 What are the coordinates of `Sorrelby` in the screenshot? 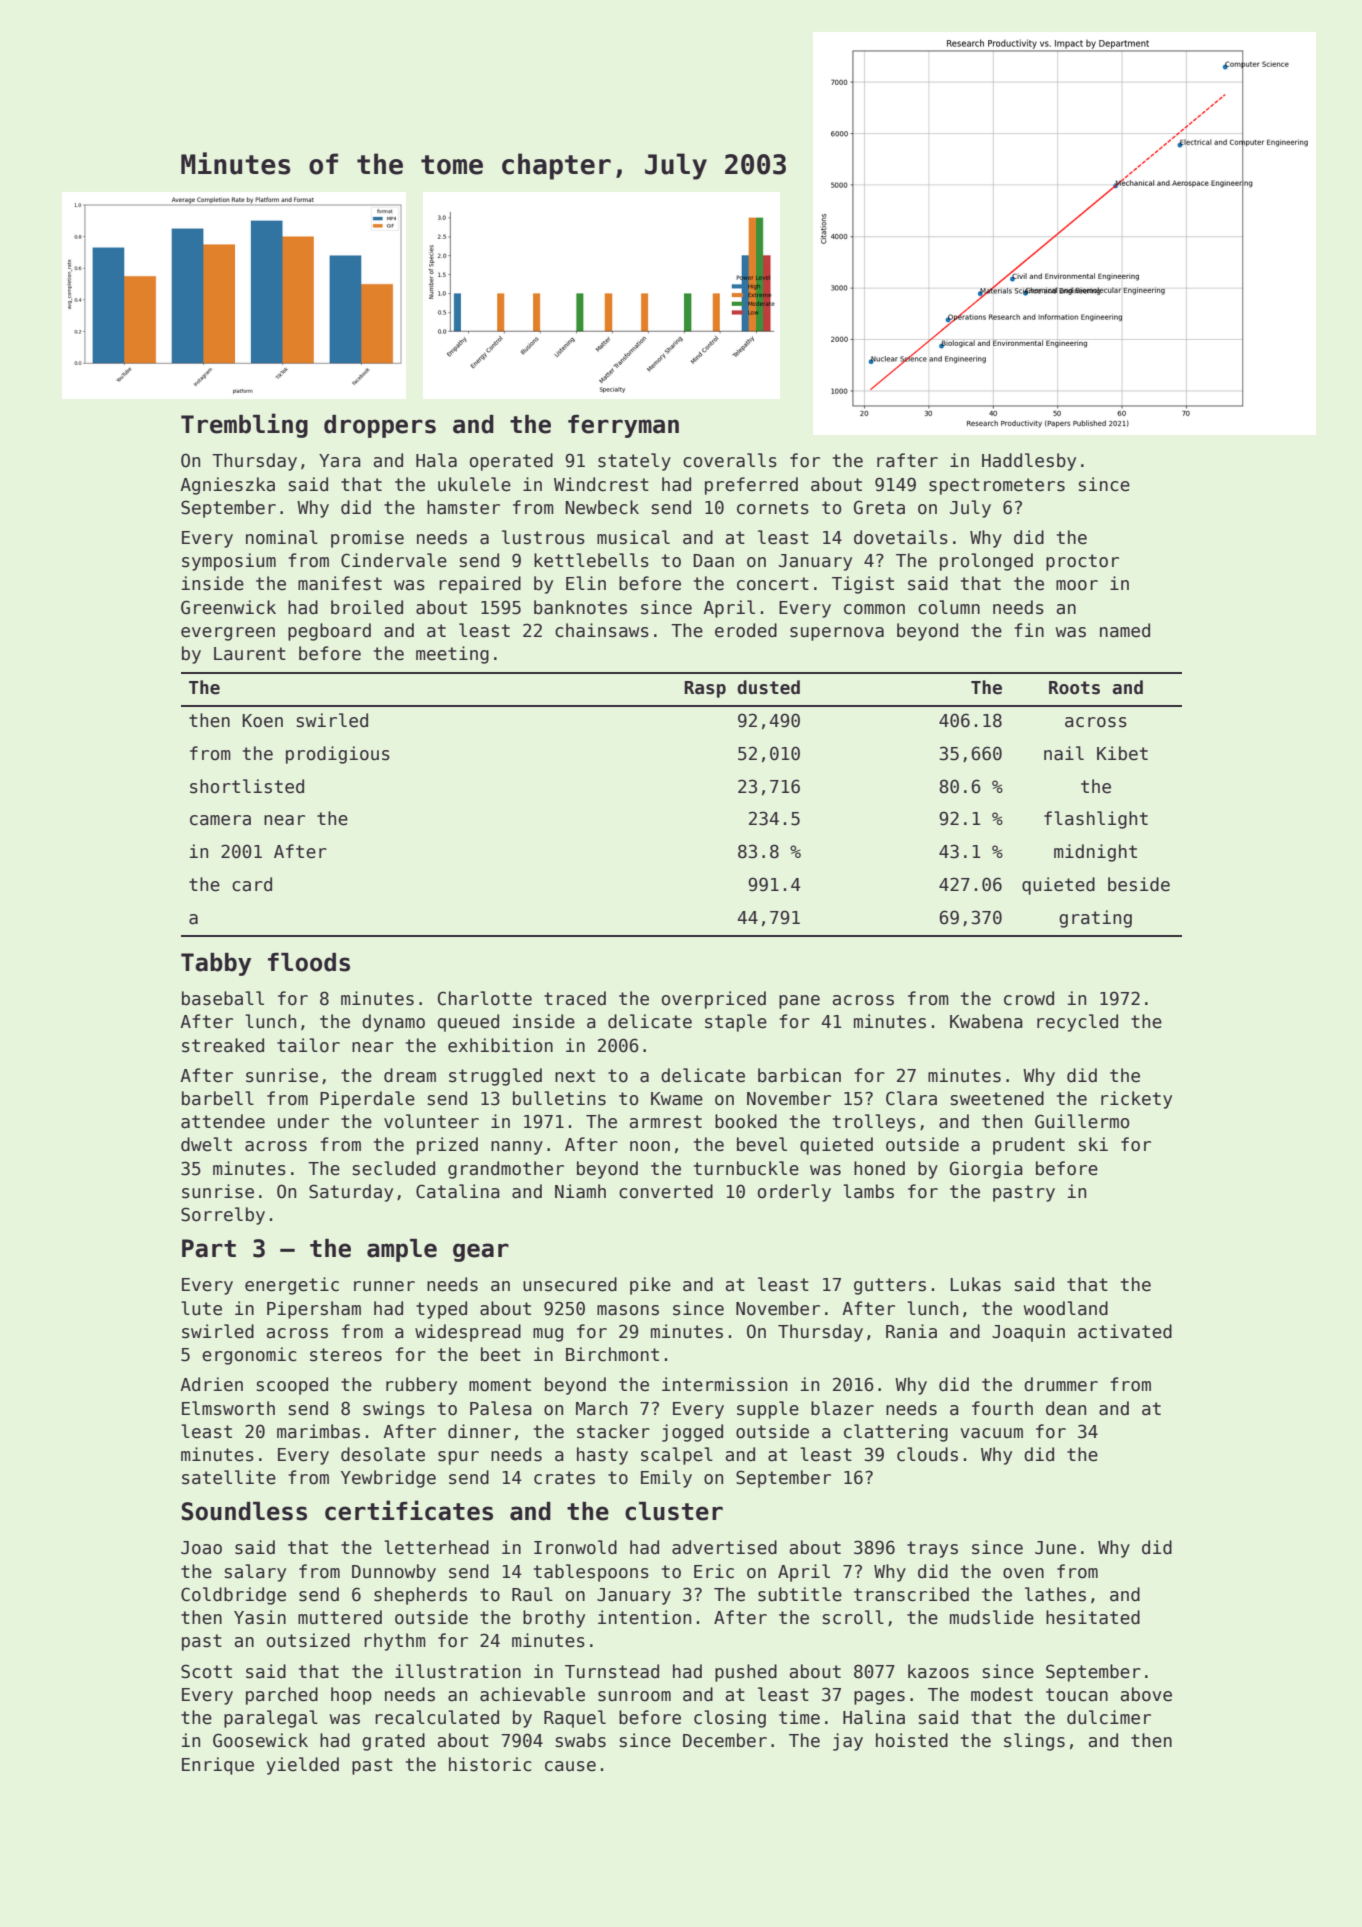 It's located at (223, 1216).
